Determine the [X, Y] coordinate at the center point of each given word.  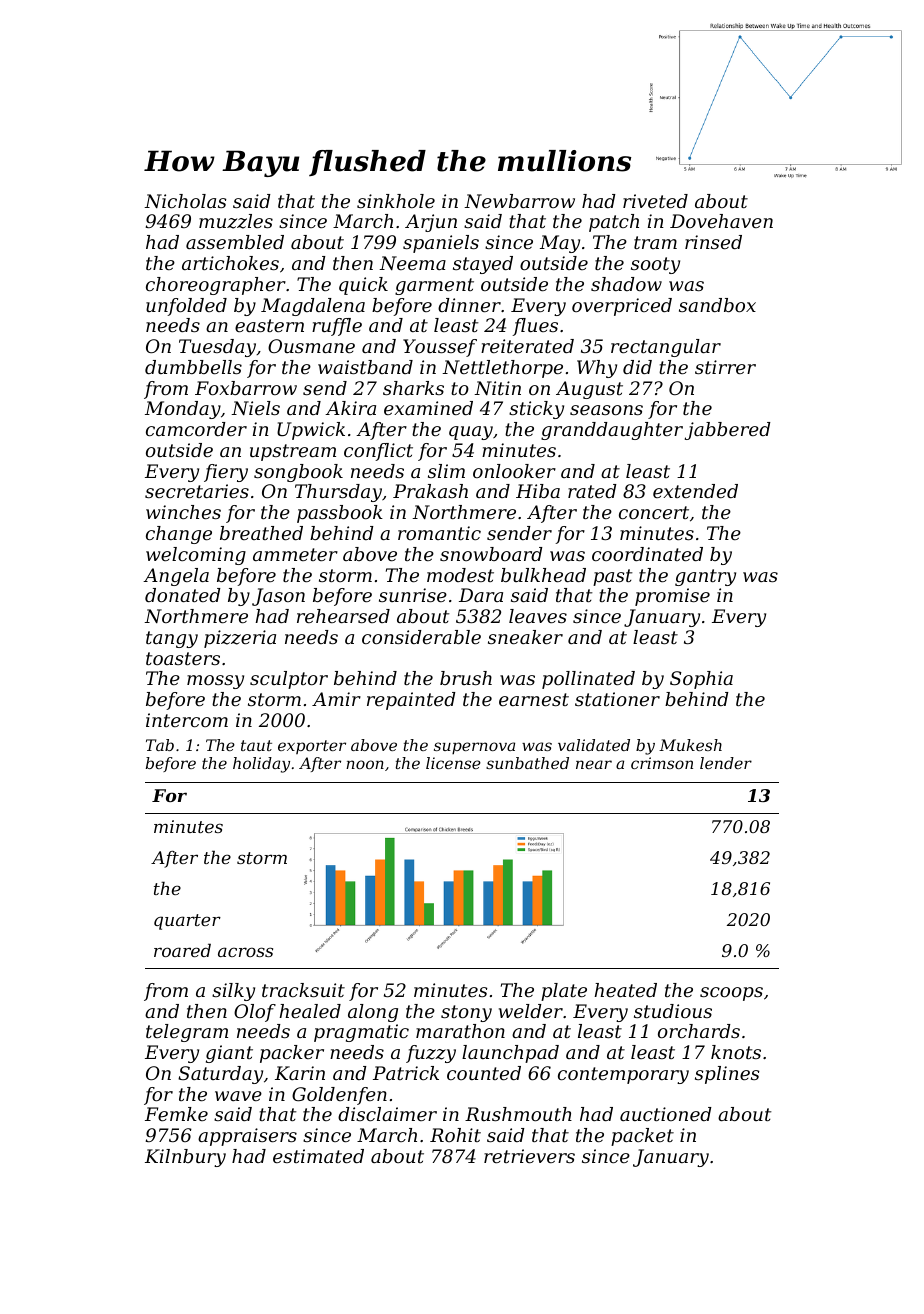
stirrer [725, 367]
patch [614, 223]
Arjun [431, 223]
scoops [731, 994]
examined [428, 408]
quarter [187, 922]
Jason [278, 597]
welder [531, 1011]
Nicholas [185, 201]
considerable [421, 637]
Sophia [701, 680]
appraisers [247, 1137]
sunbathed [527, 763]
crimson [662, 763]
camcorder [196, 429]
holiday [261, 765]
